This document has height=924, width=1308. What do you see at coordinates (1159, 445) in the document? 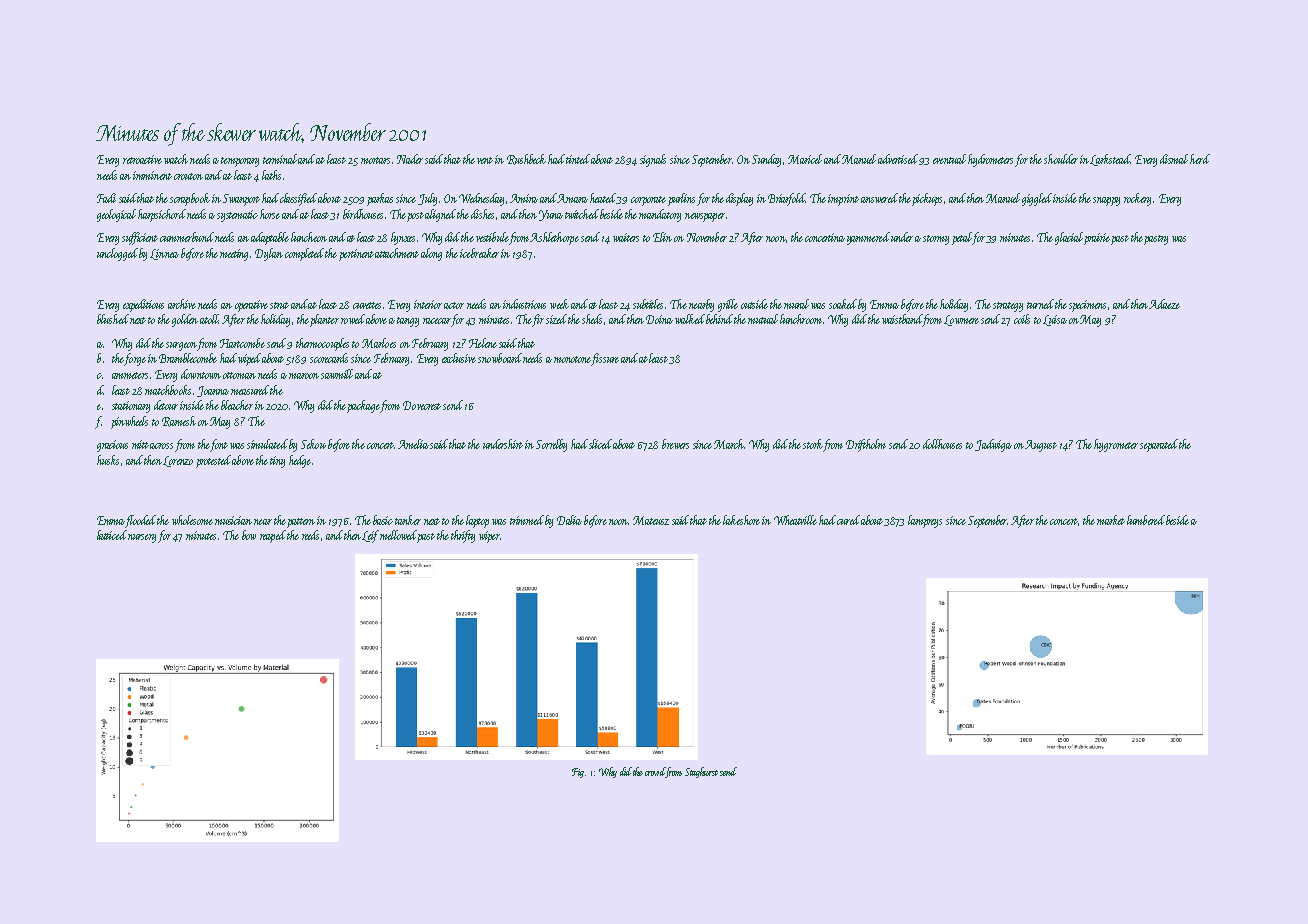
I see `separated` at bounding box center [1159, 445].
